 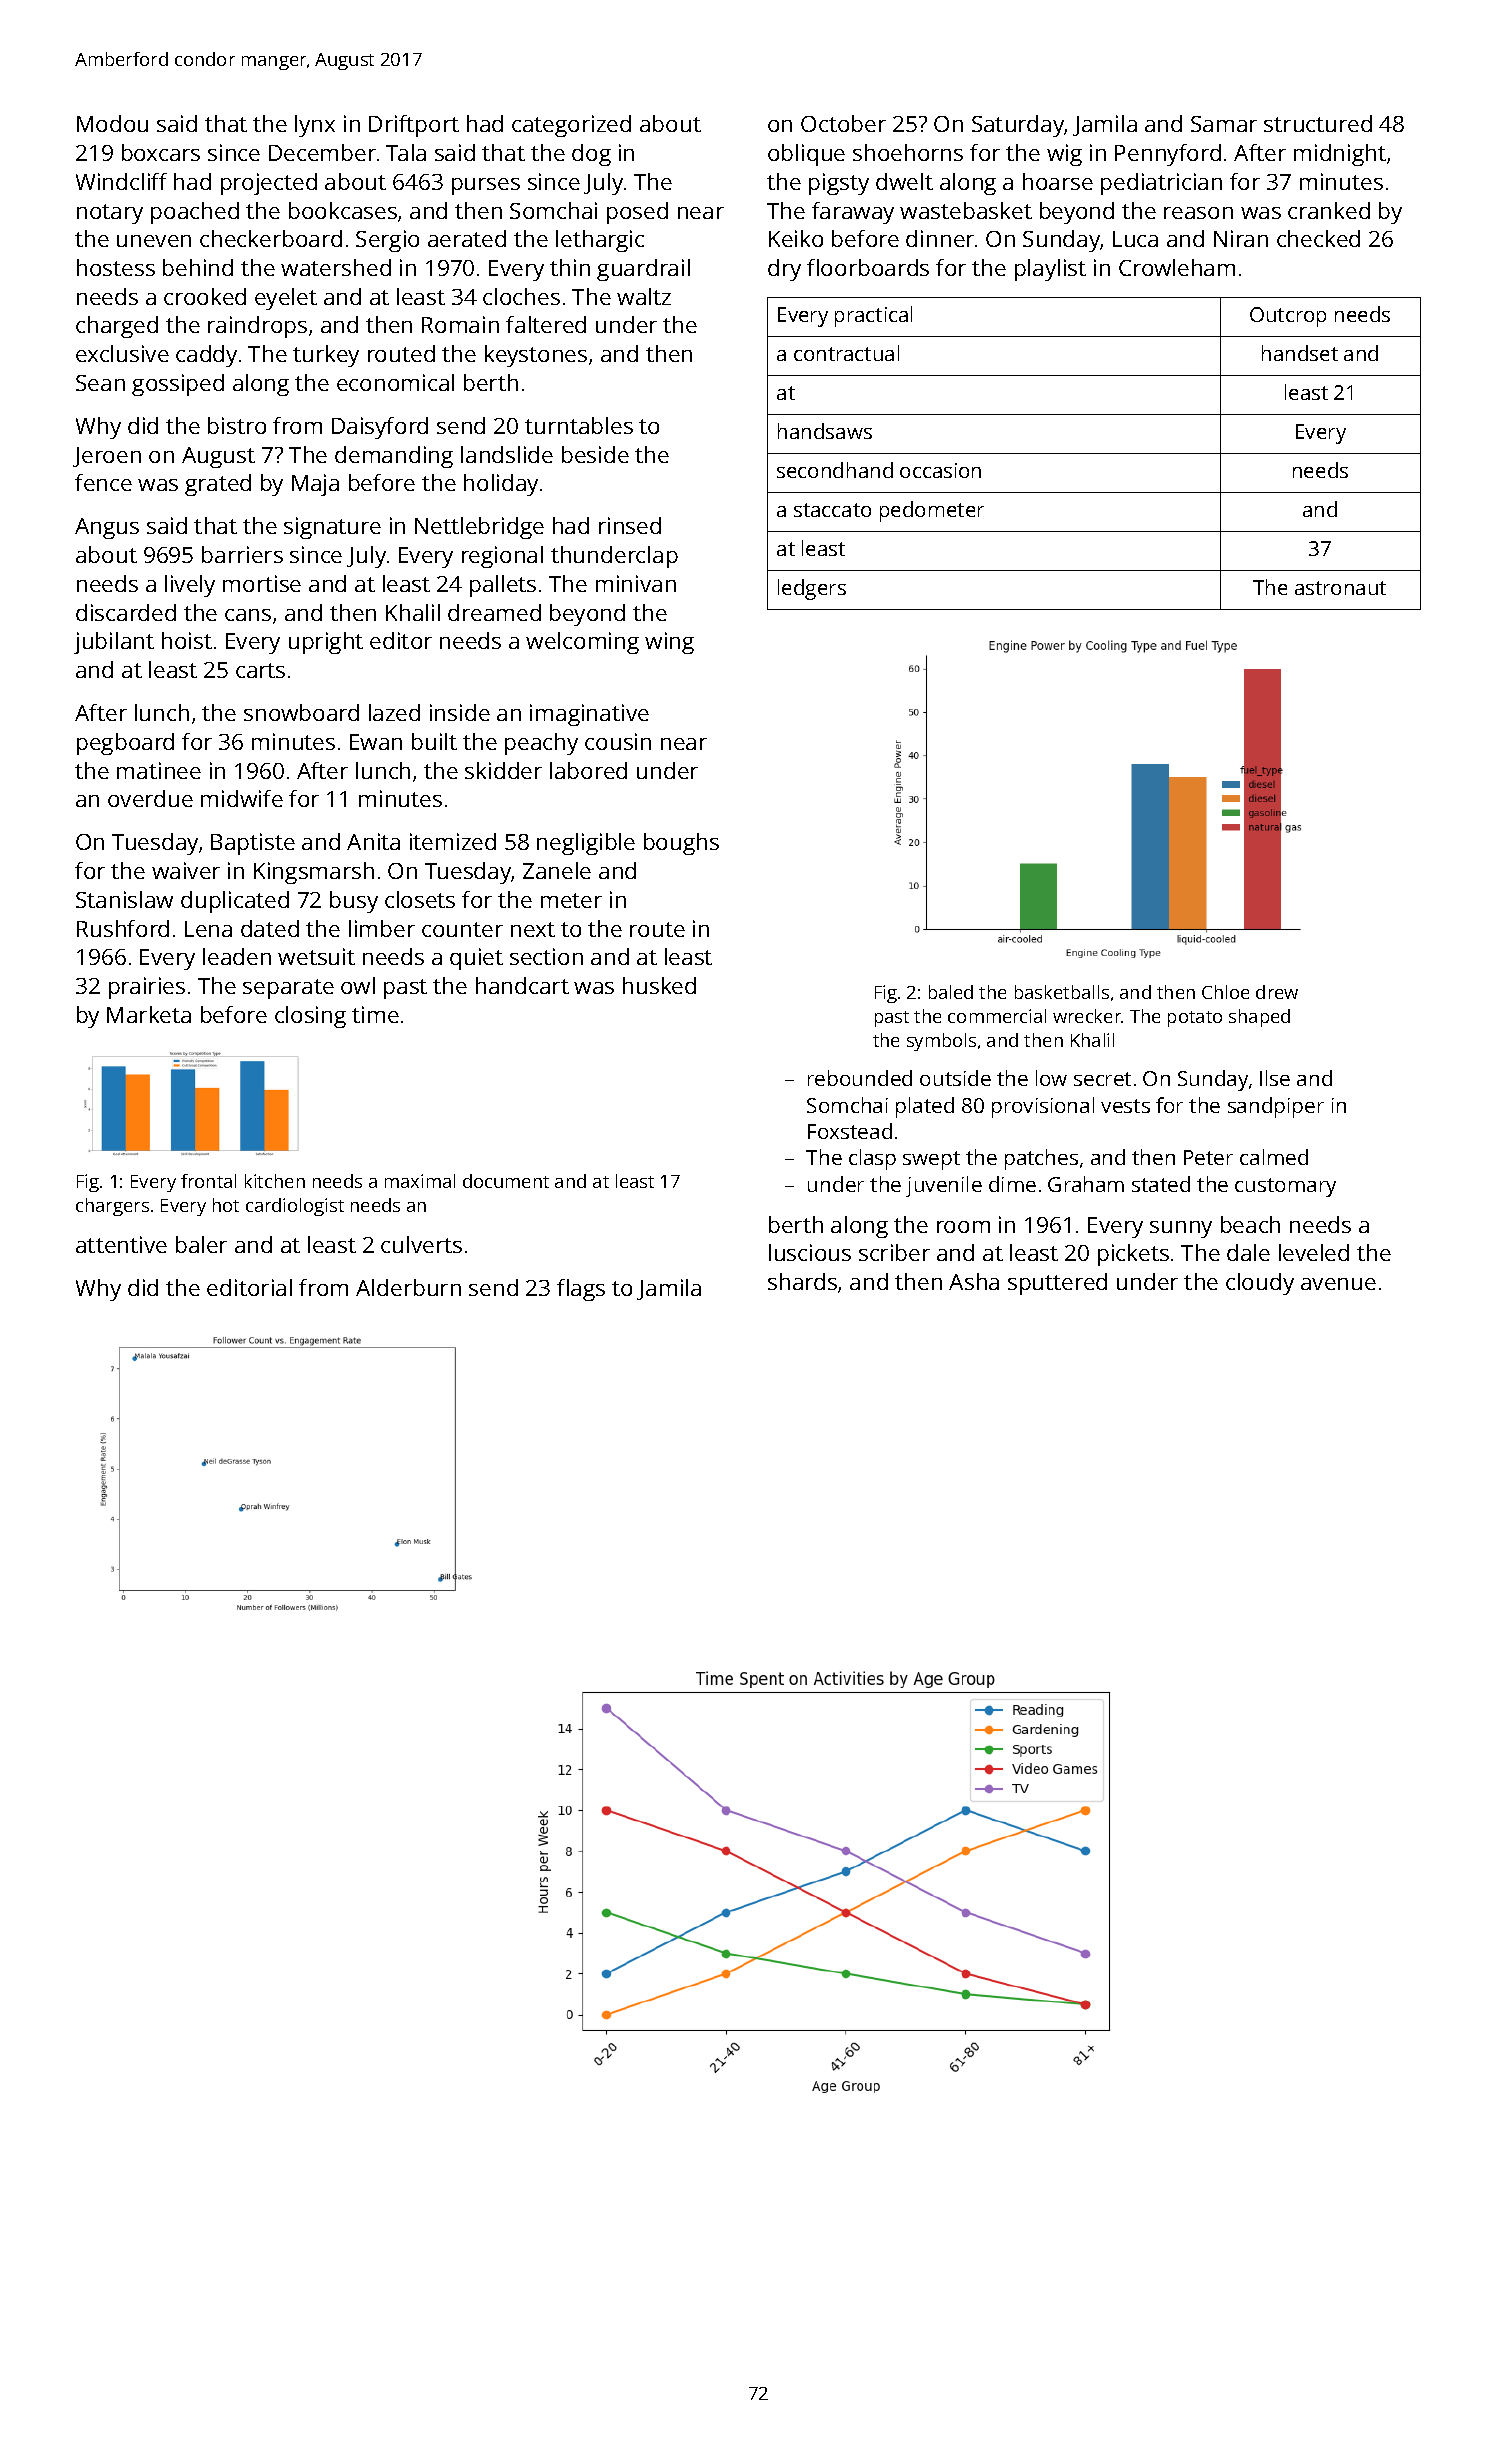 I want to click on itemized, so click(x=453, y=841).
